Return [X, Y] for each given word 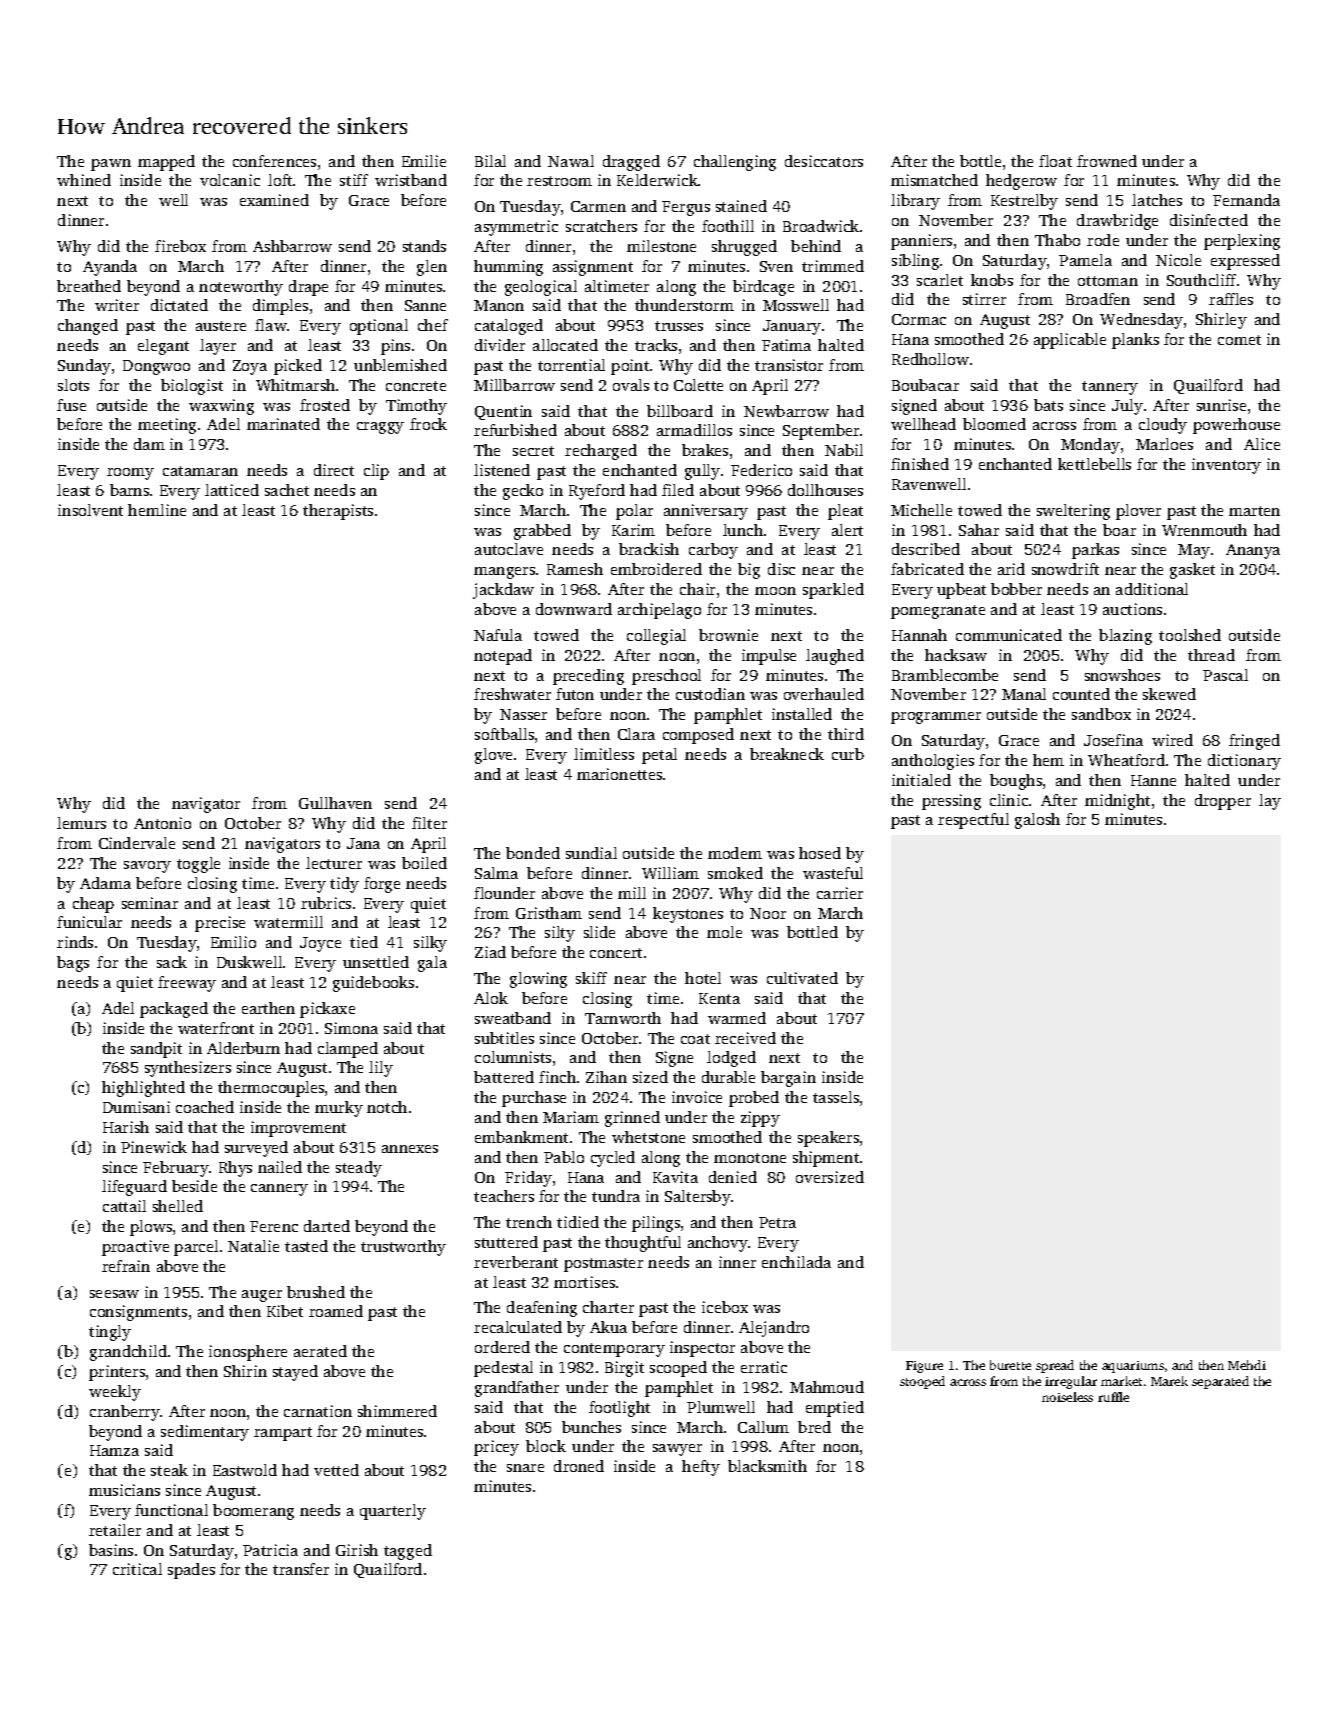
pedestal [503, 1369]
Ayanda [110, 268]
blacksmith [767, 1466]
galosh [1037, 821]
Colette [698, 385]
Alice [1262, 444]
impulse [769, 657]
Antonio [162, 823]
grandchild [128, 1353]
